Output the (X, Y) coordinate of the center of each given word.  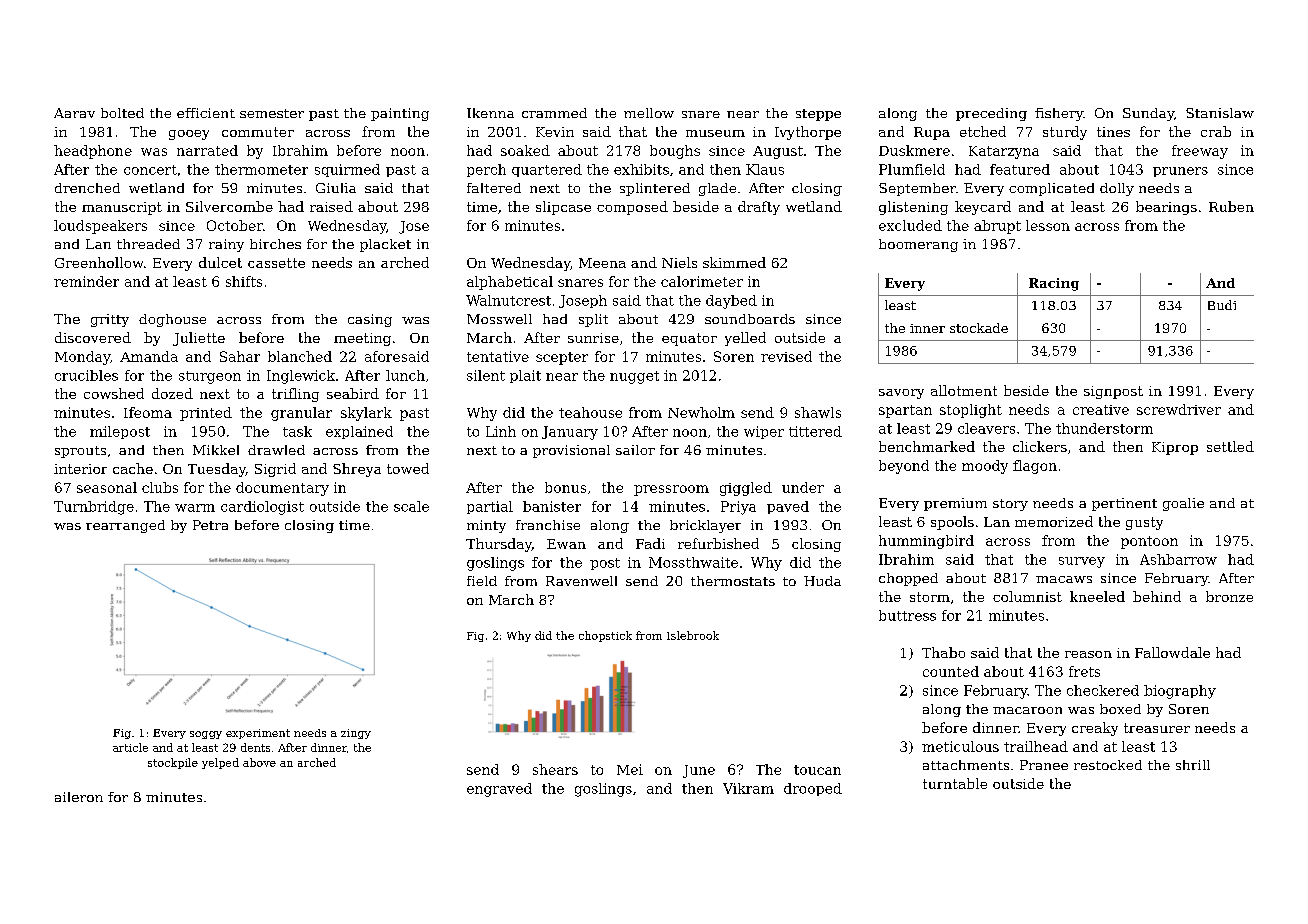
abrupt (997, 227)
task (297, 431)
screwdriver (1179, 409)
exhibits (641, 169)
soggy (206, 735)
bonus (565, 487)
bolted (122, 113)
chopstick (605, 636)
